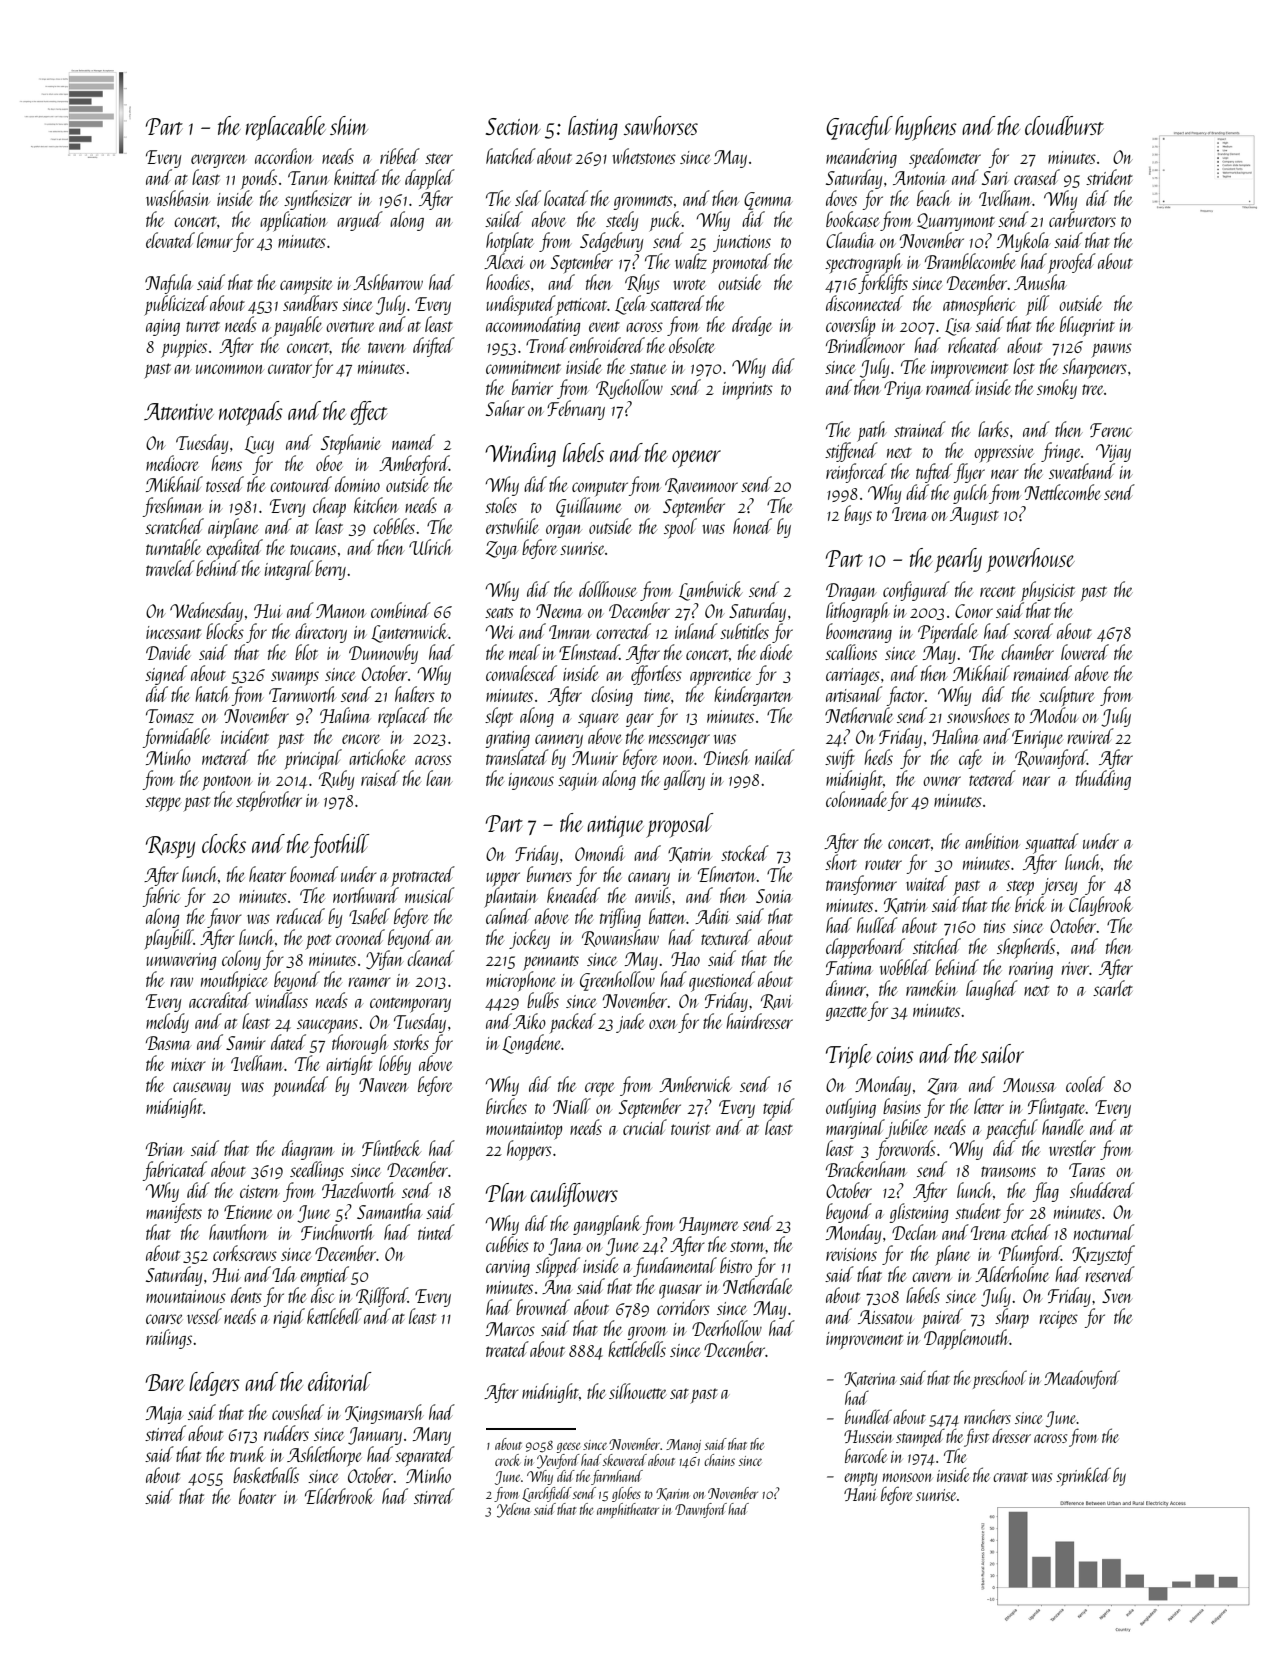  I want to click on pounded, so click(300, 1086).
